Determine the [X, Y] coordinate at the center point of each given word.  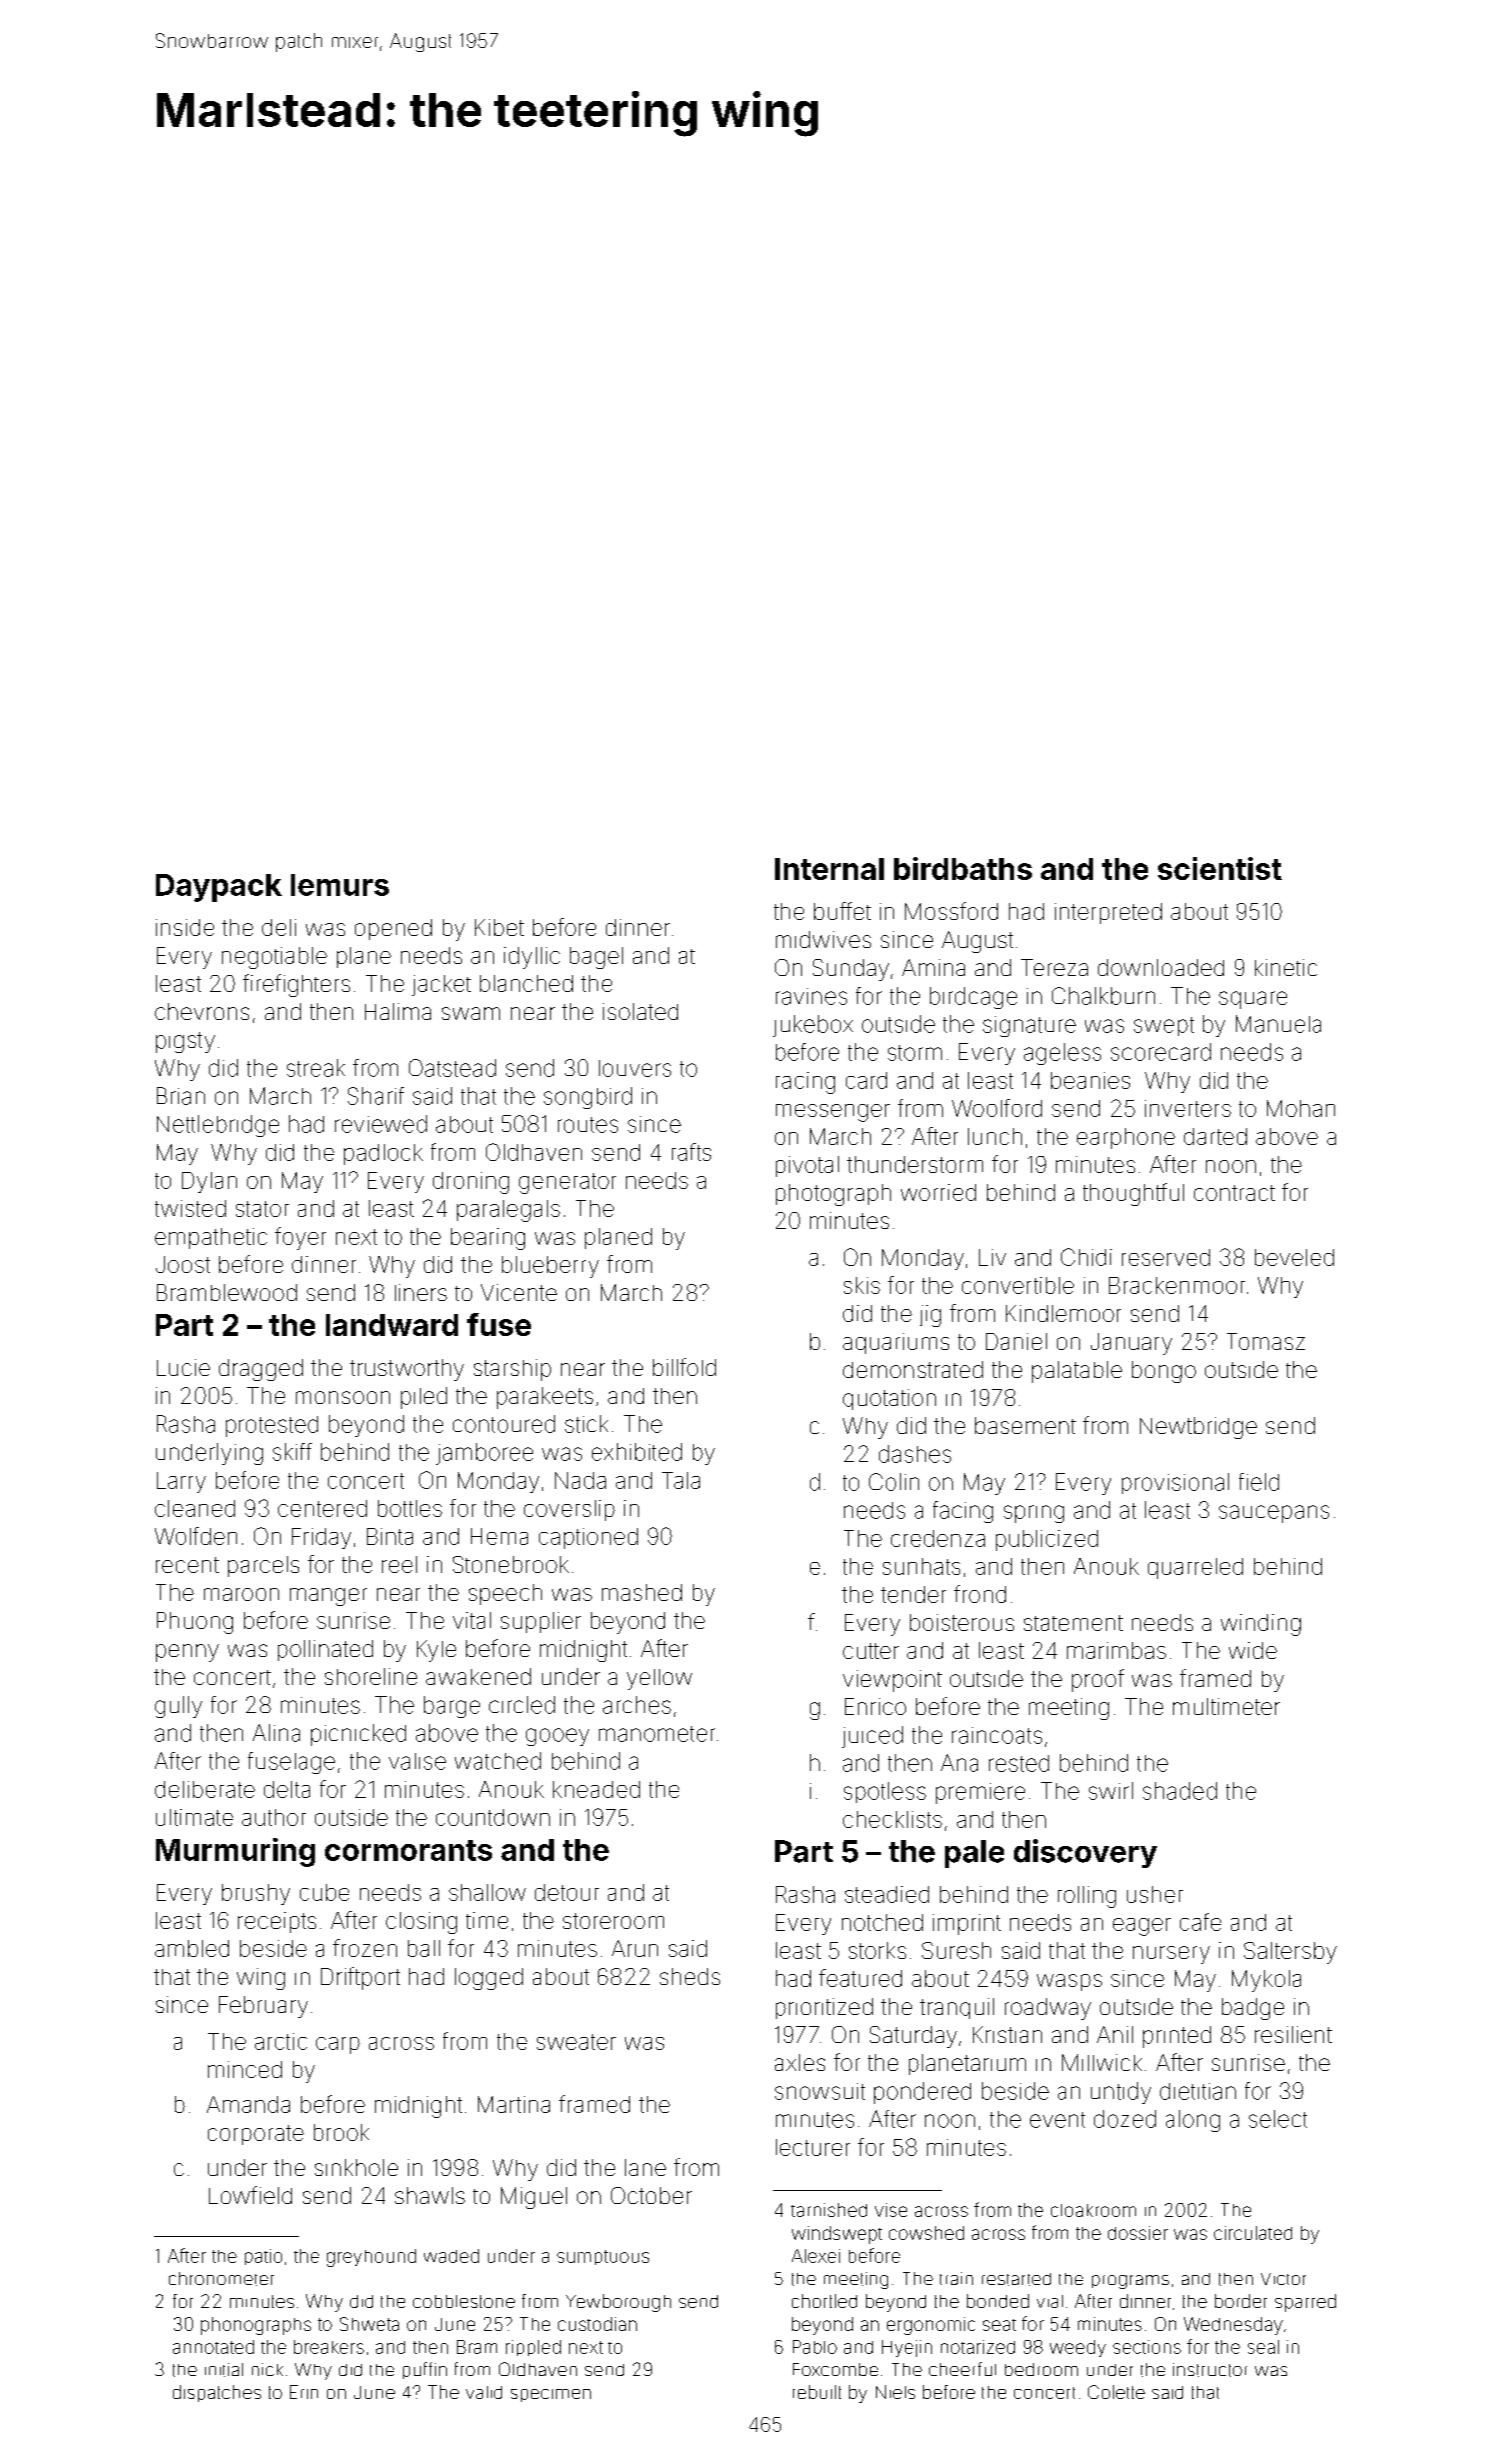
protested [272, 1426]
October [651, 2195]
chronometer [221, 2279]
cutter [871, 1651]
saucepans [1274, 1514]
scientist [1220, 868]
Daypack [219, 888]
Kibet [499, 927]
